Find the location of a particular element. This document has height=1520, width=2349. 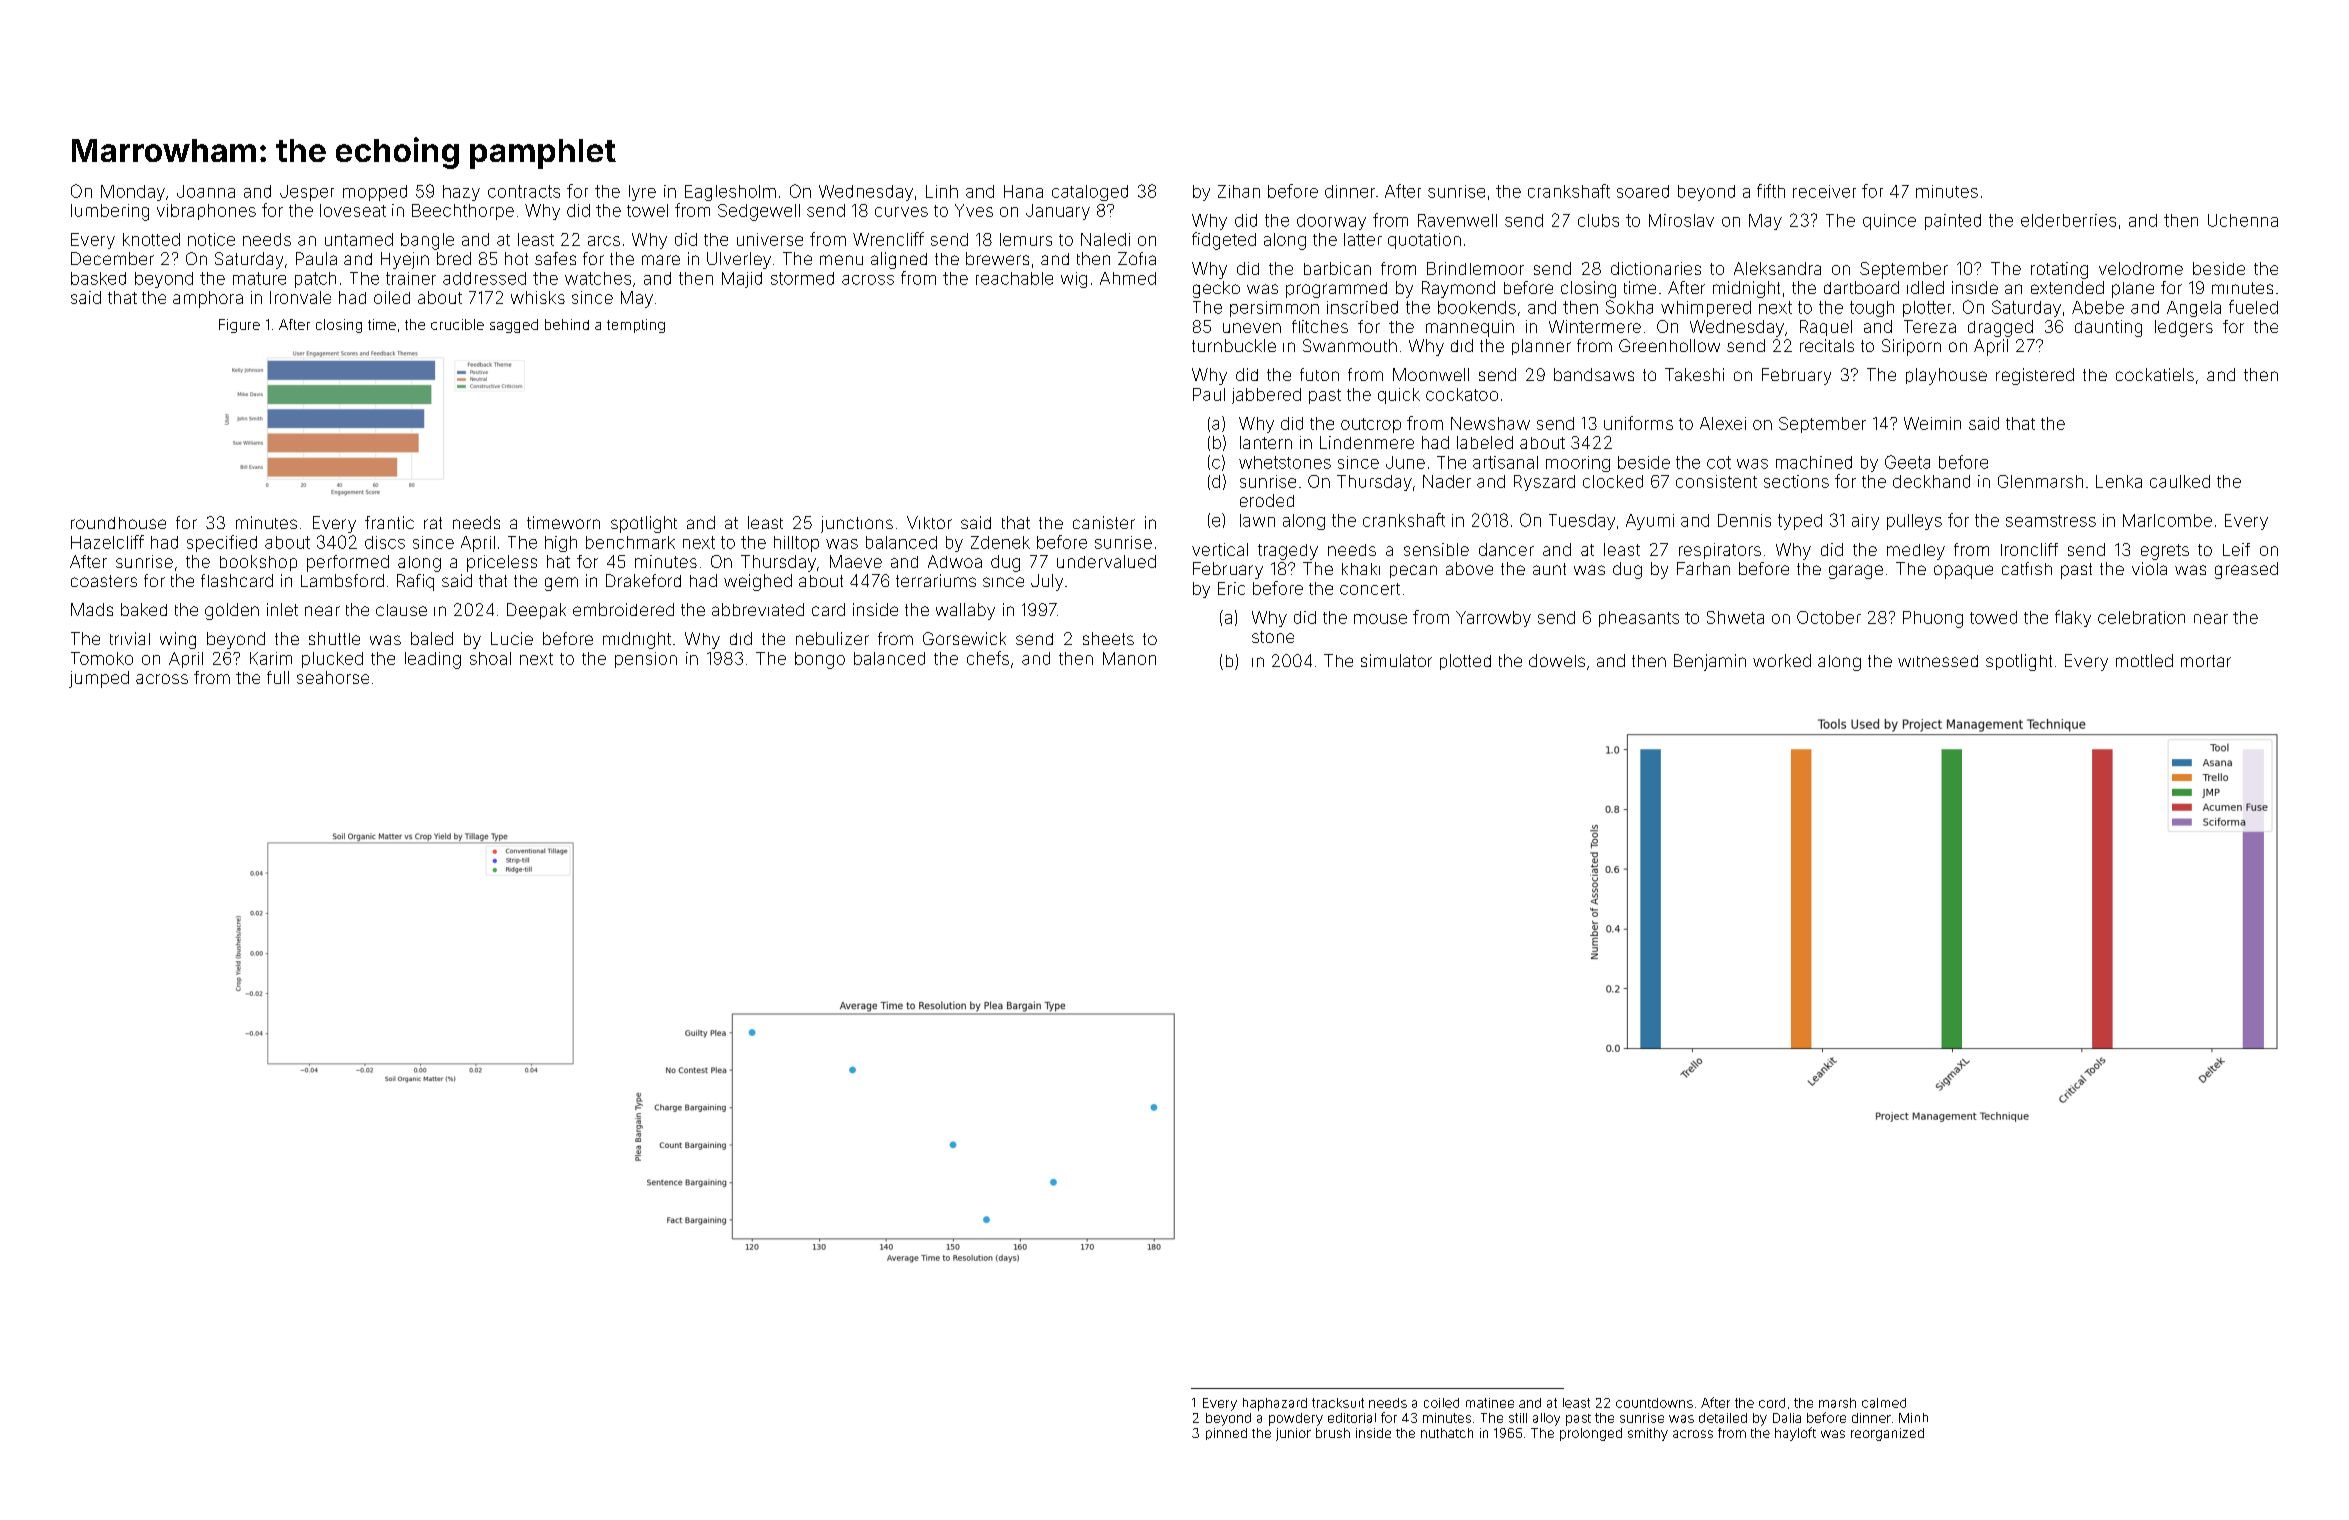

dartboard is located at coordinates (1861, 287).
